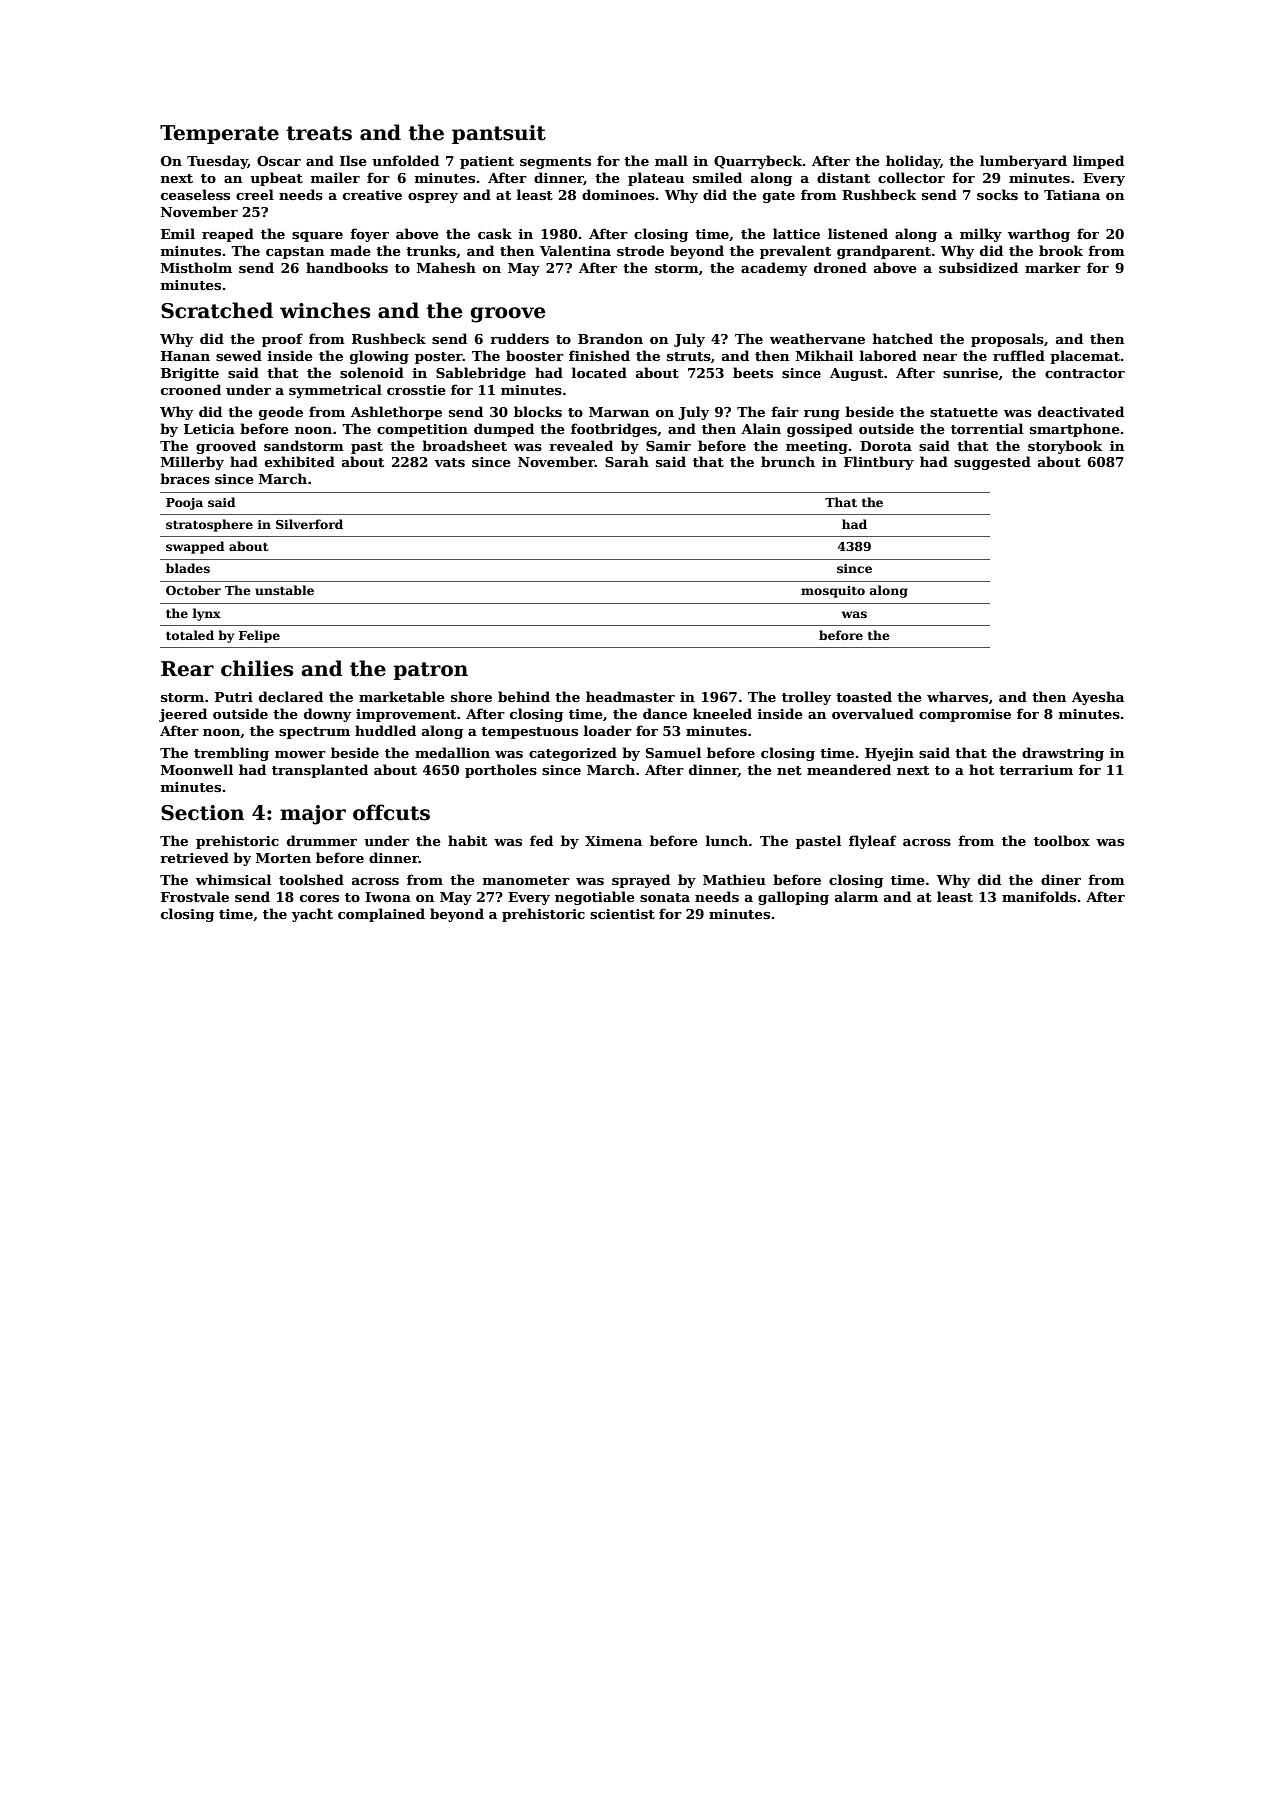 The width and height of the image is (1285, 1817). Describe the element at coordinates (689, 356) in the image. I see `struts` at that location.
